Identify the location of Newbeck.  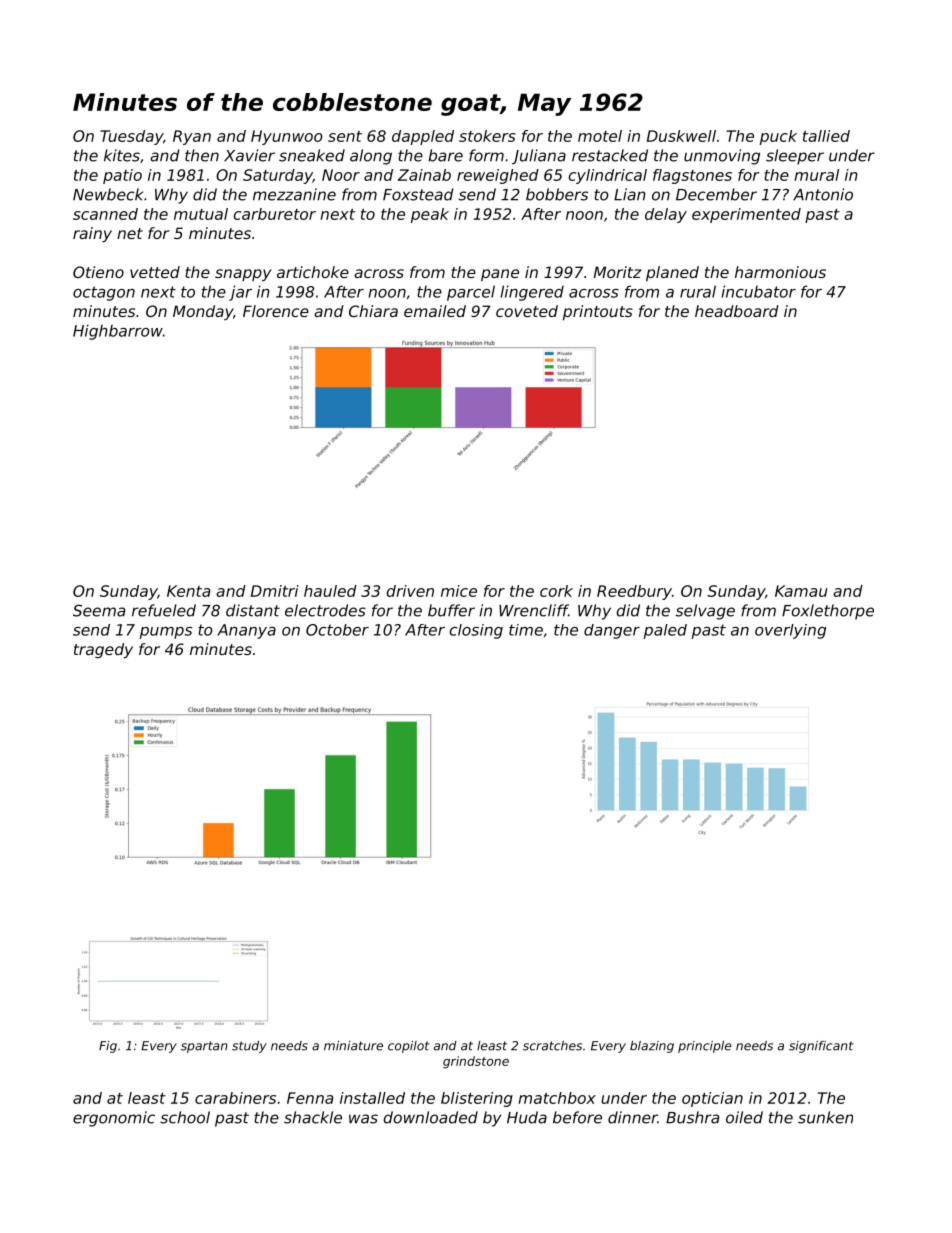
(108, 194).
